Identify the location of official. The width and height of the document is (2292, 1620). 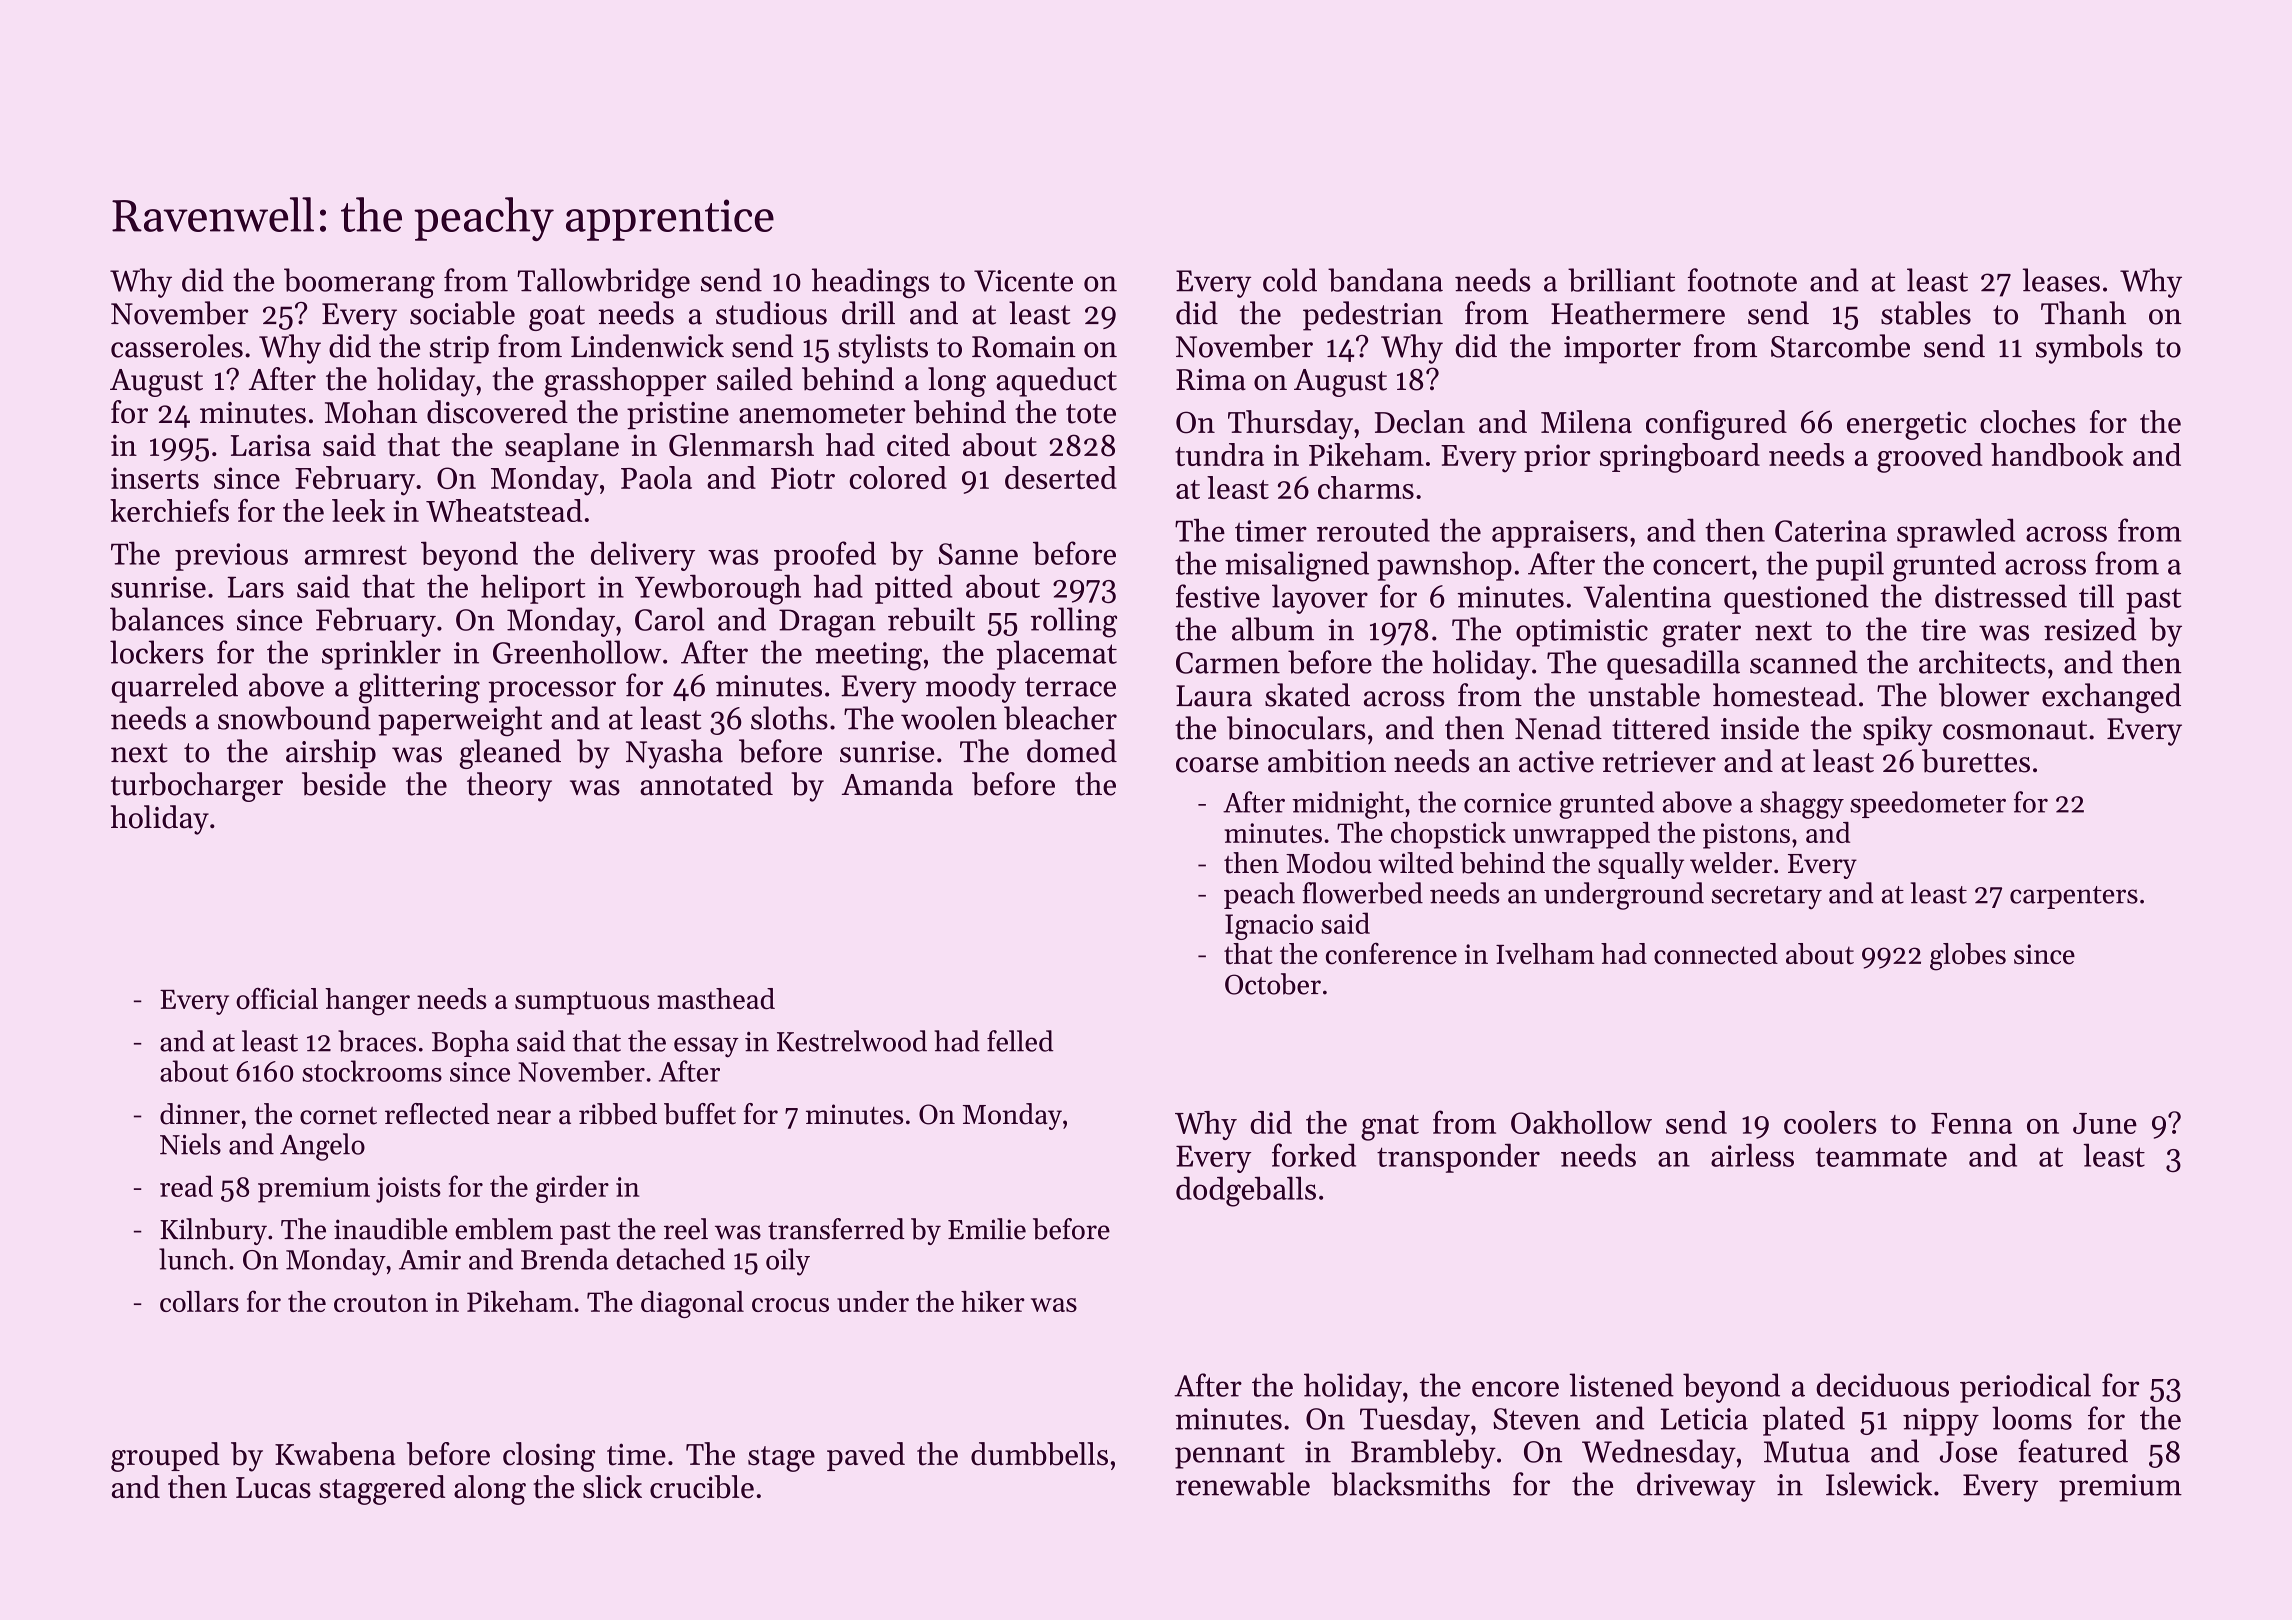
(277, 998).
